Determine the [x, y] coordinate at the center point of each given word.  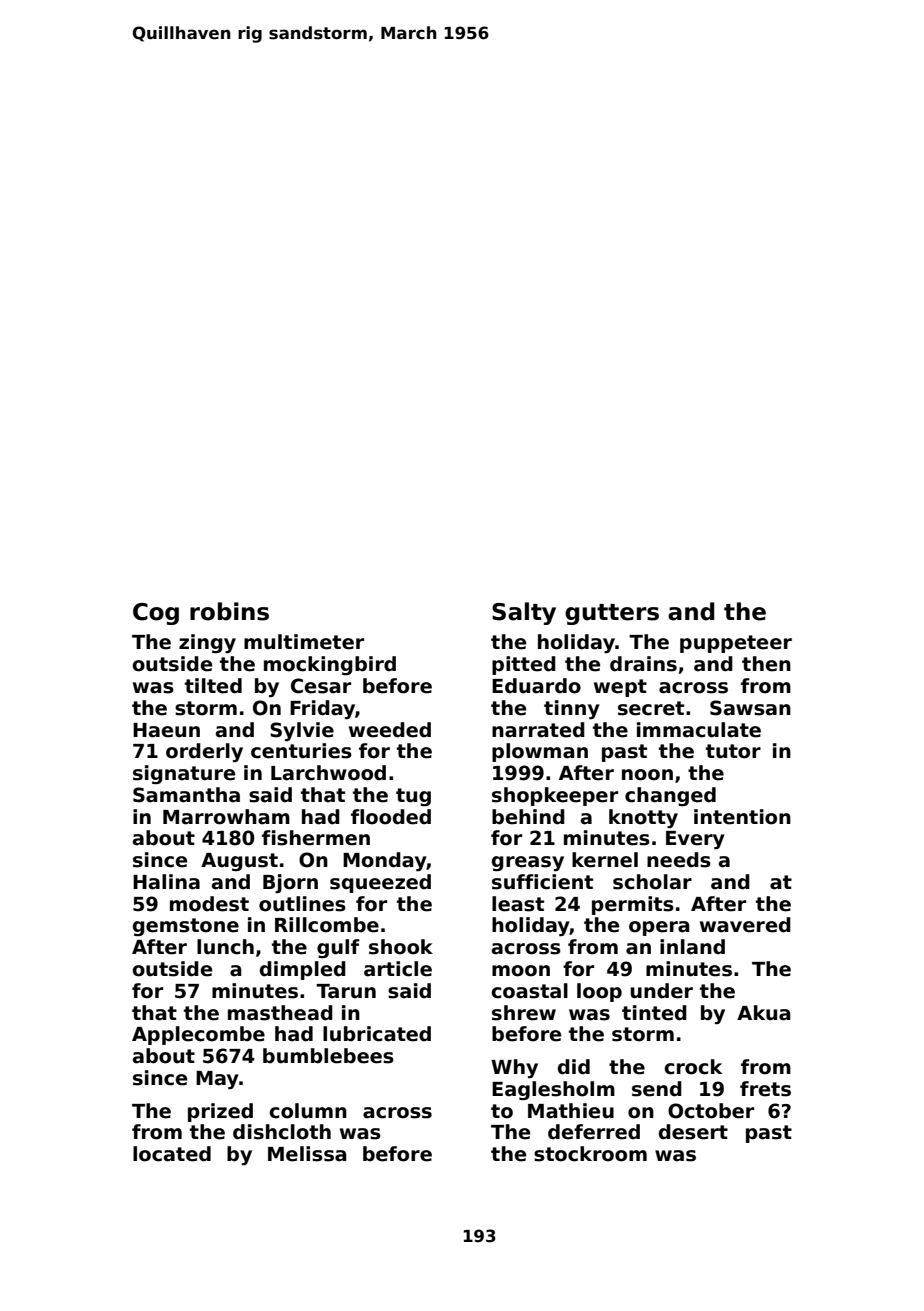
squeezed [380, 883]
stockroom [590, 1154]
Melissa [307, 1154]
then [766, 664]
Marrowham [226, 817]
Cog [156, 614]
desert [693, 1132]
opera [659, 928]
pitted [524, 665]
